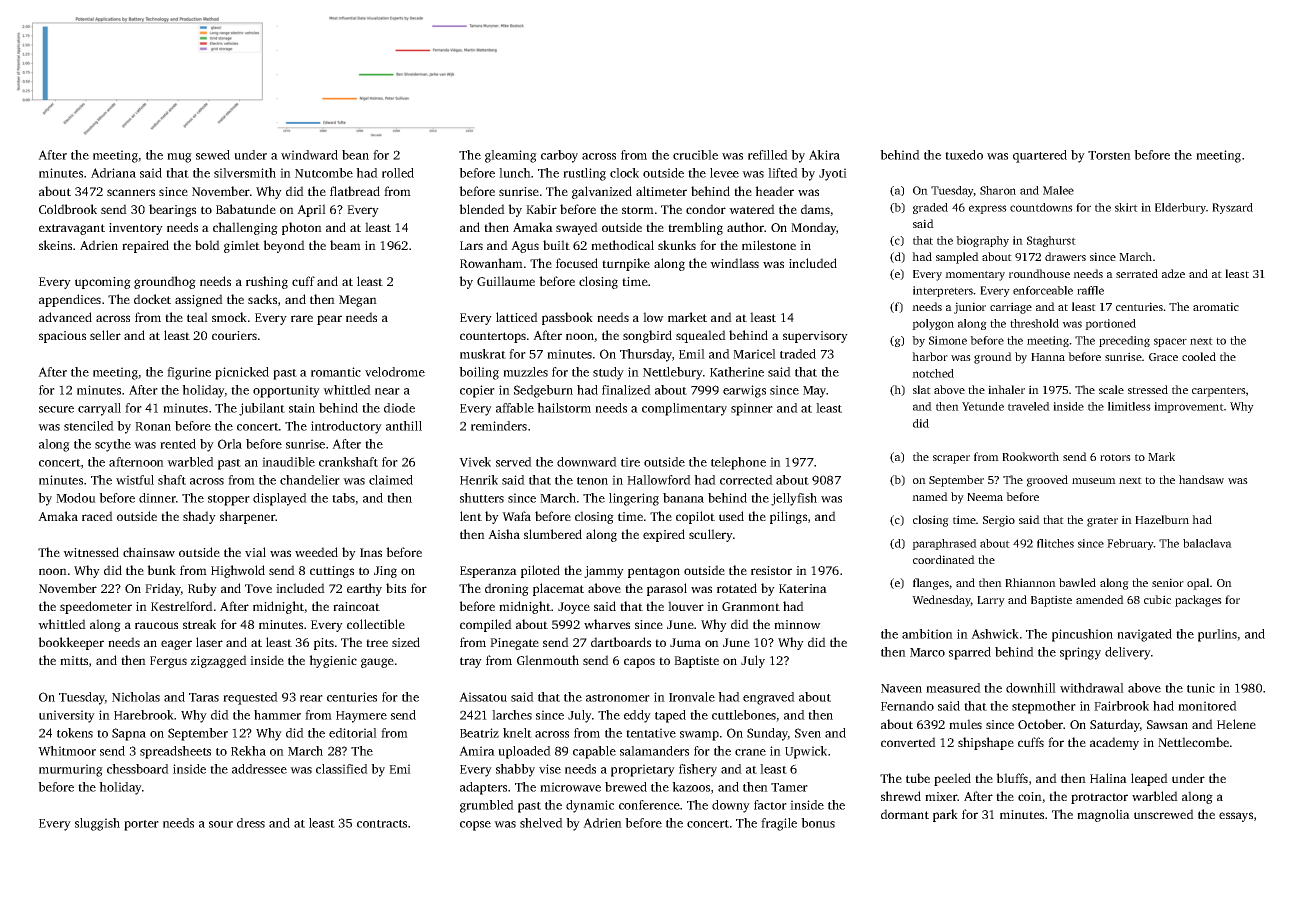 The height and width of the screenshot is (924, 1308). I want to click on gleaming, so click(511, 156).
